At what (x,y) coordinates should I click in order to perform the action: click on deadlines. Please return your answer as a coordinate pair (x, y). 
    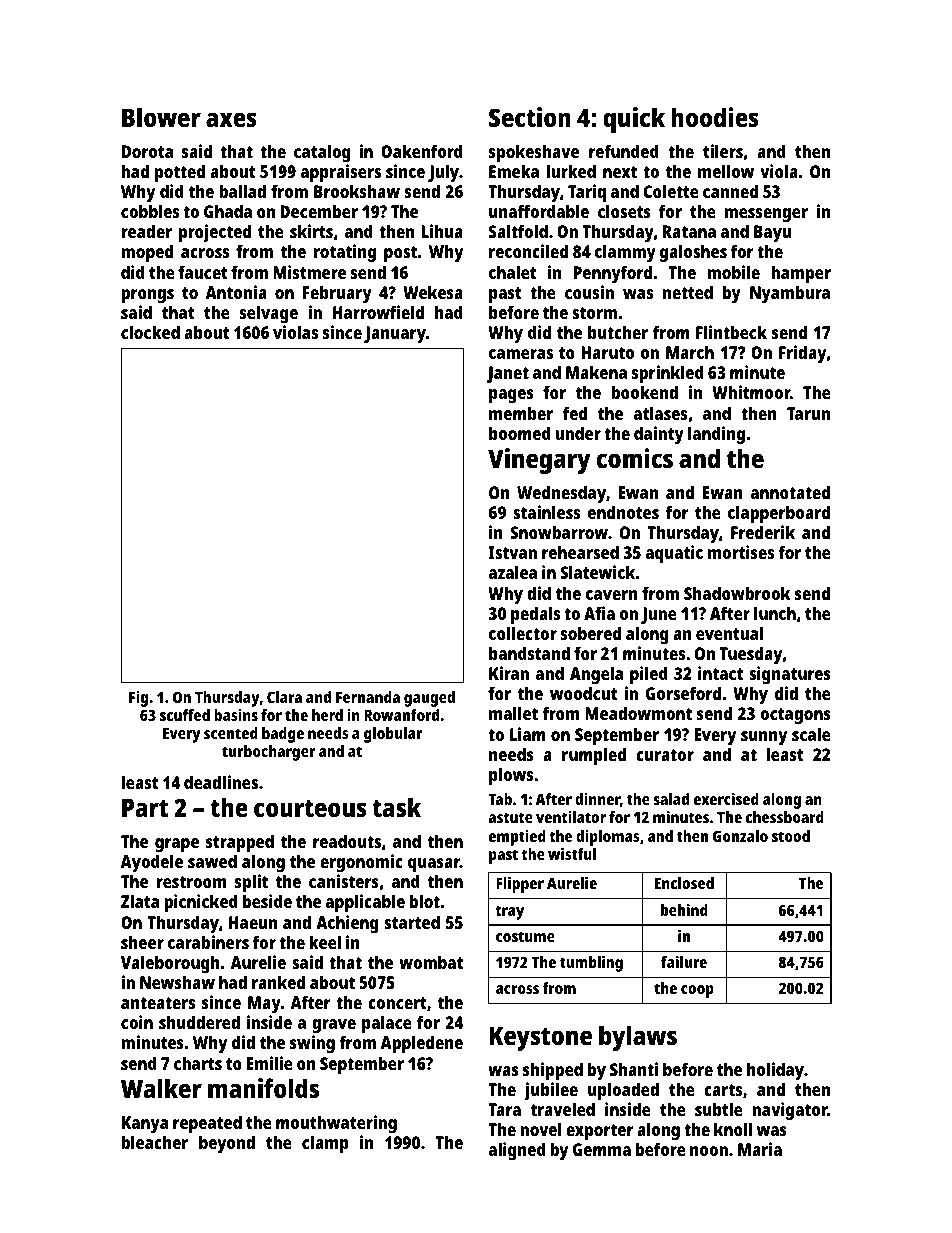
    Looking at the image, I should click on (221, 782).
